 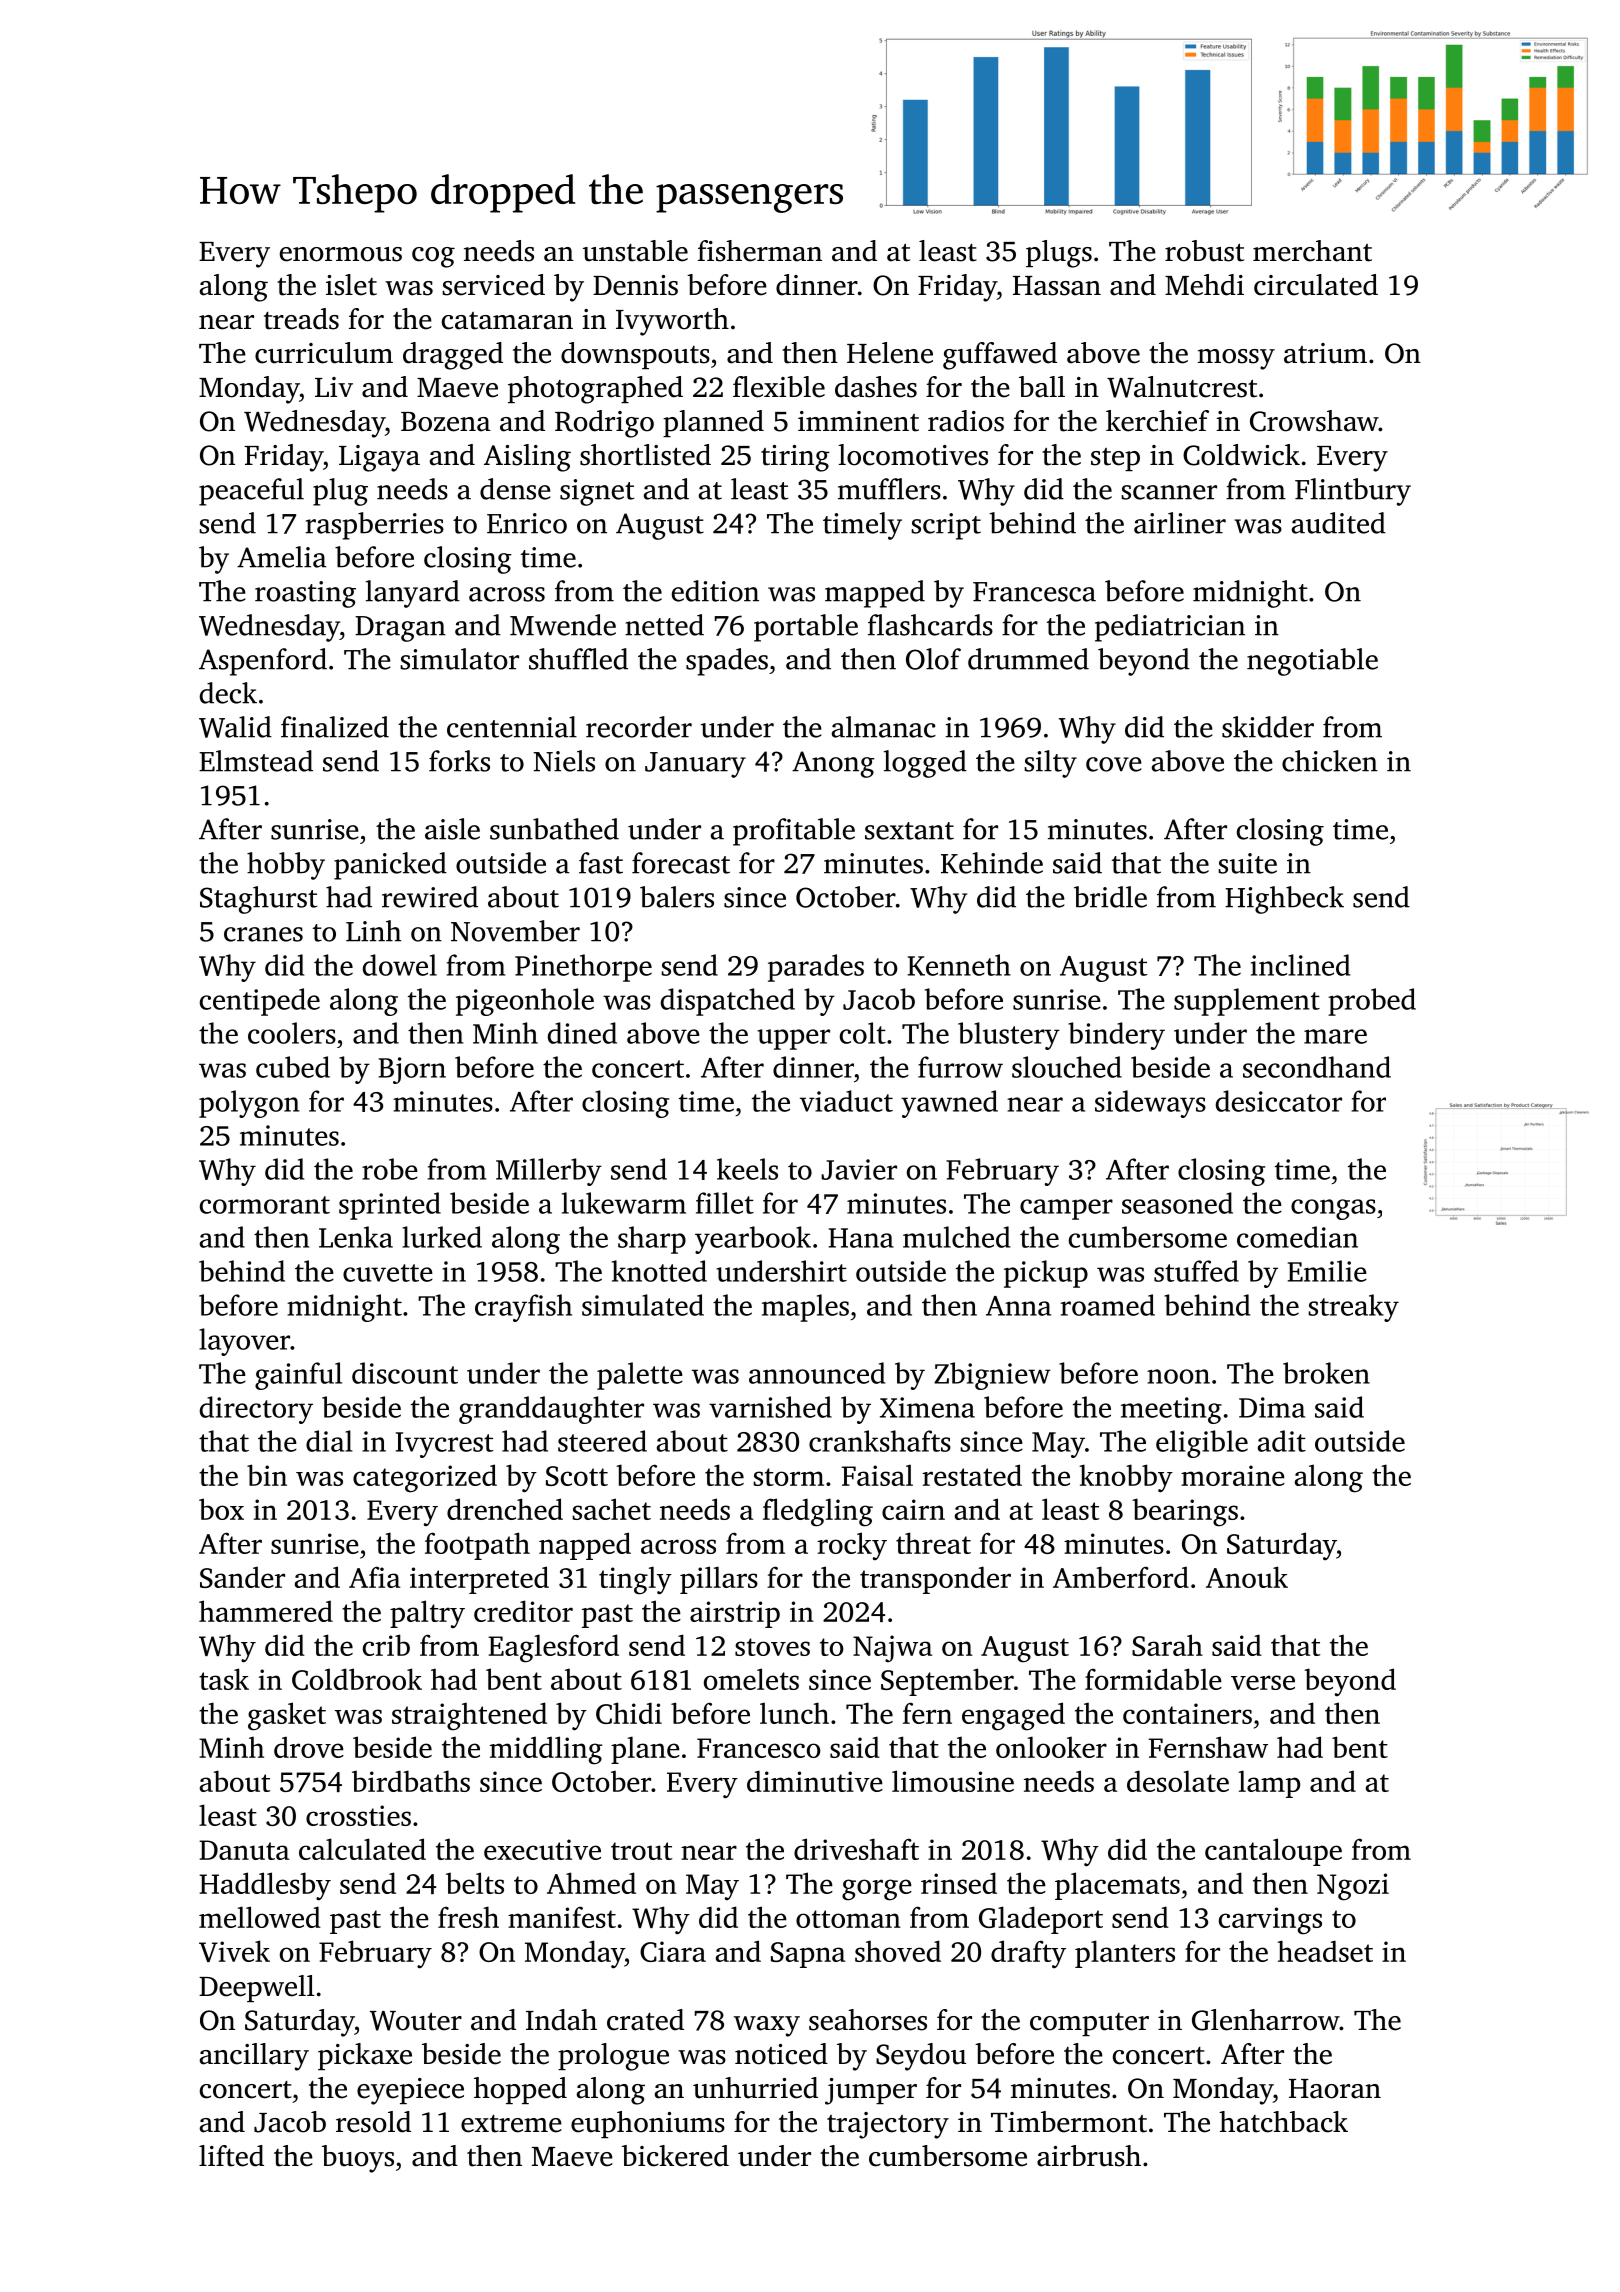 What do you see at coordinates (1089, 2156) in the screenshot?
I see `airbrush` at bounding box center [1089, 2156].
